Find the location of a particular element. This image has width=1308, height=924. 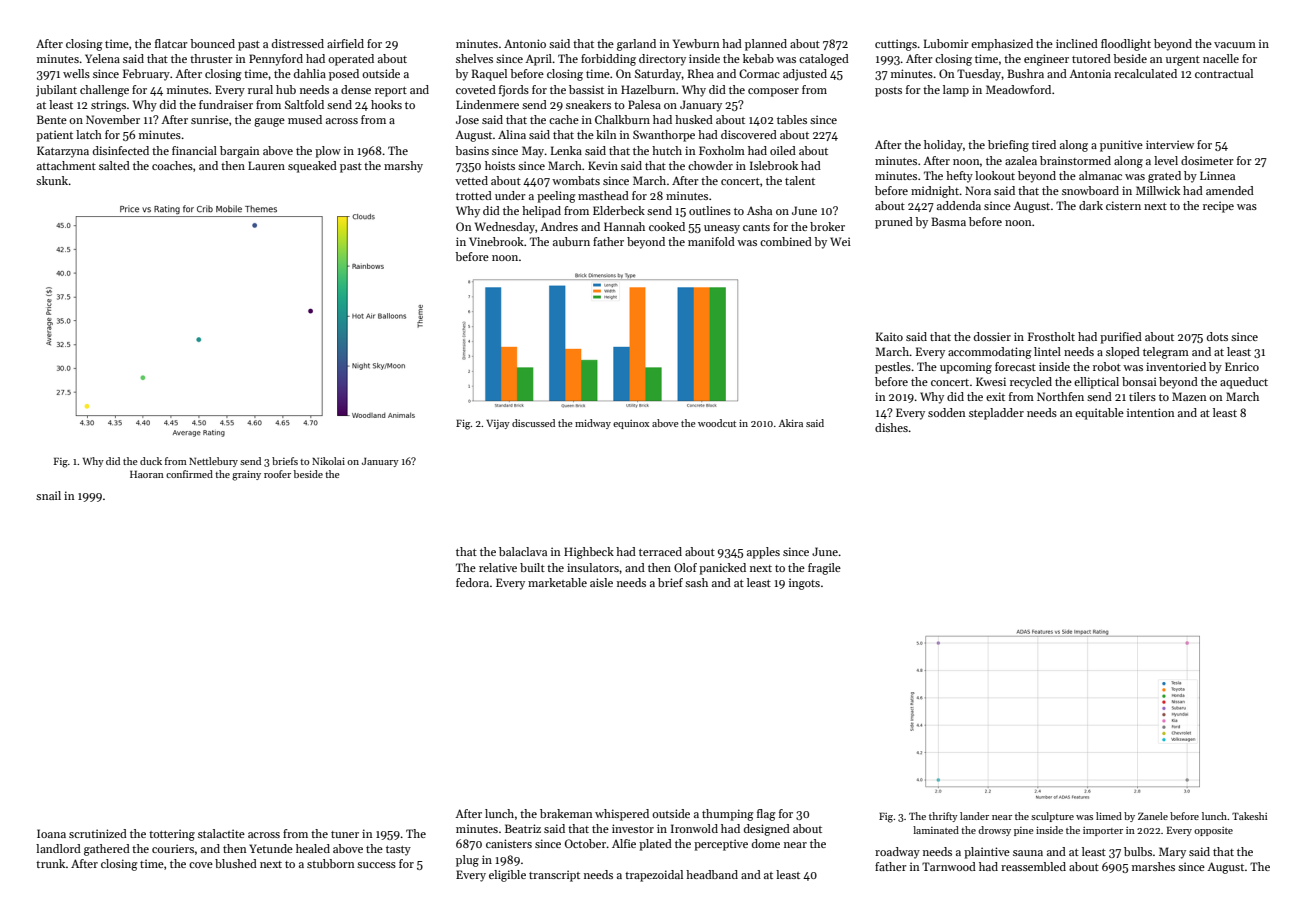

fedora is located at coordinates (472, 582).
